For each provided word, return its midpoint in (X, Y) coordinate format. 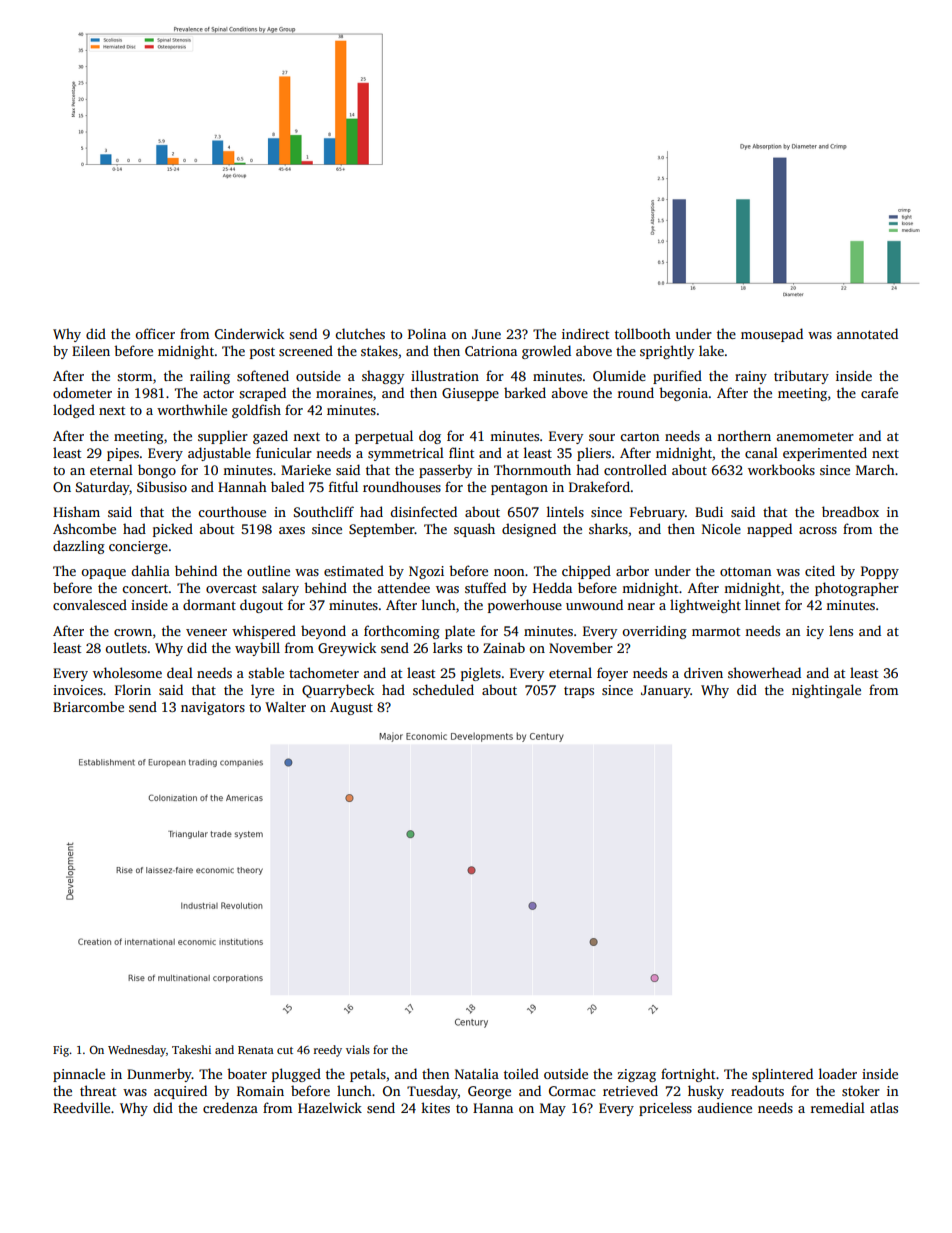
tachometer (324, 672)
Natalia (477, 1073)
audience (725, 1107)
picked (173, 530)
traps (579, 692)
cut (285, 1050)
